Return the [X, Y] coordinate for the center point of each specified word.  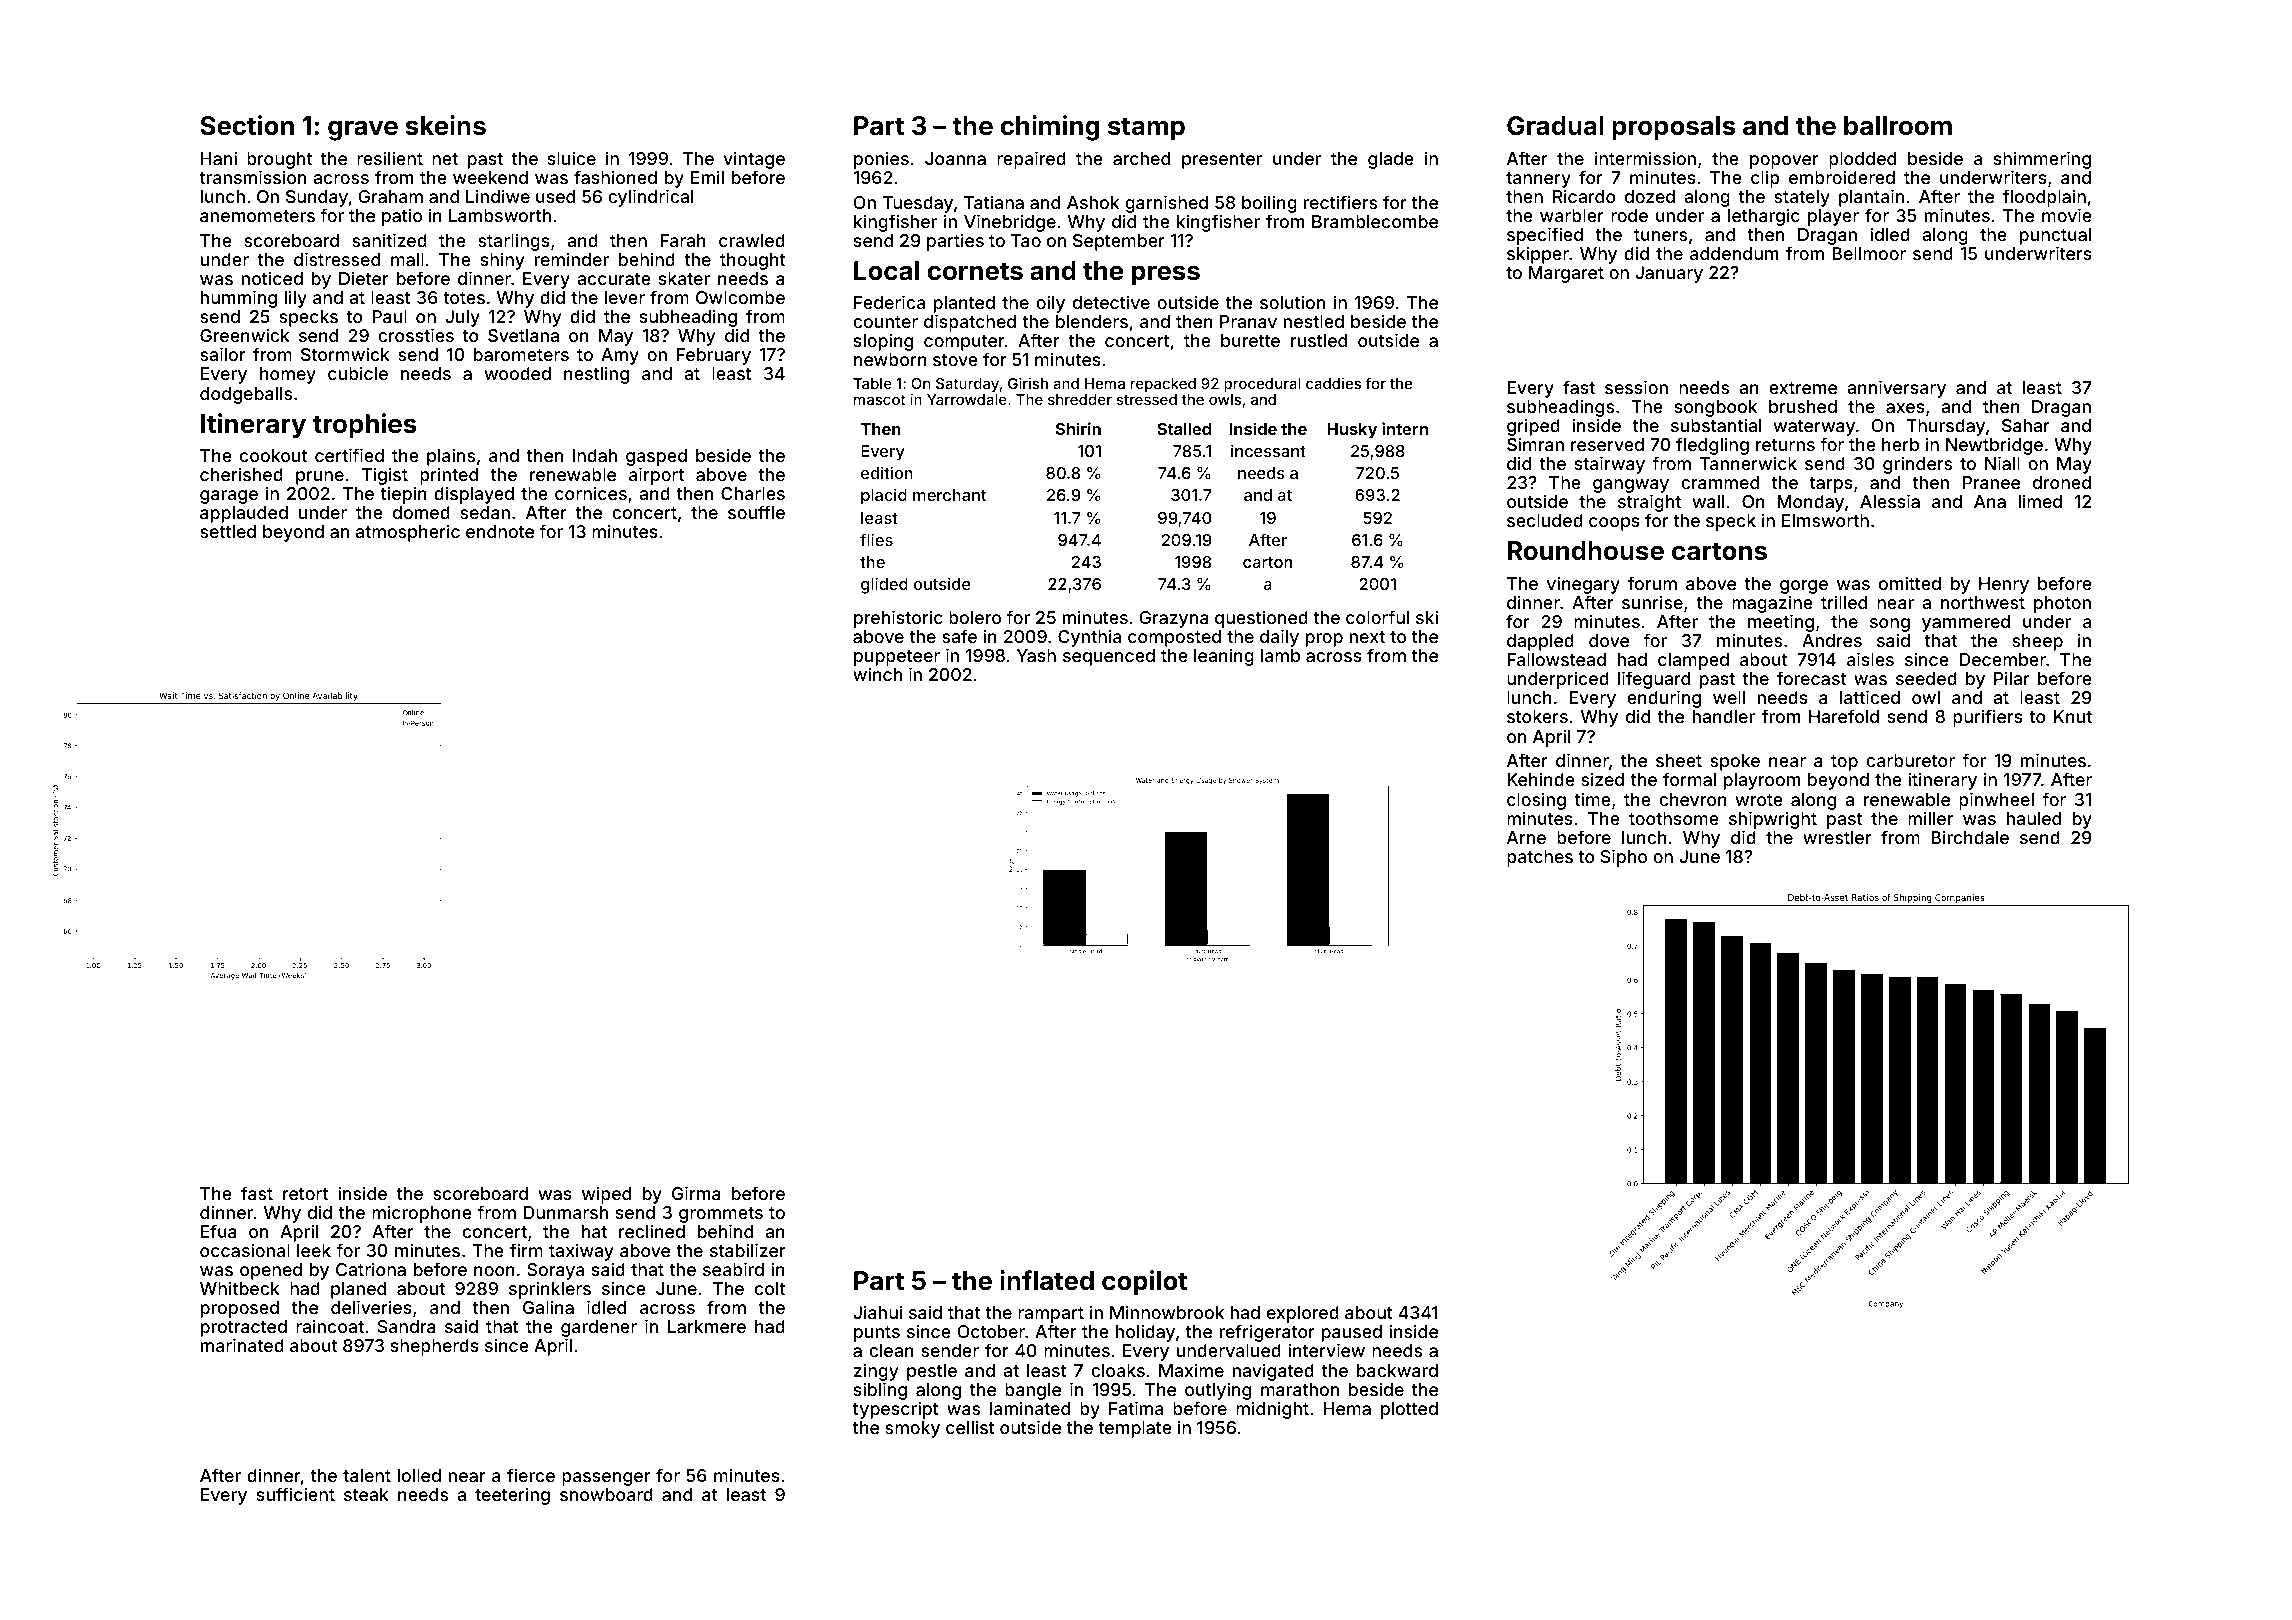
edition [887, 472]
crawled [752, 240]
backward [1397, 1370]
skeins [446, 125]
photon [2062, 604]
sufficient [296, 1494]
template [1135, 1429]
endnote [500, 531]
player [1833, 217]
